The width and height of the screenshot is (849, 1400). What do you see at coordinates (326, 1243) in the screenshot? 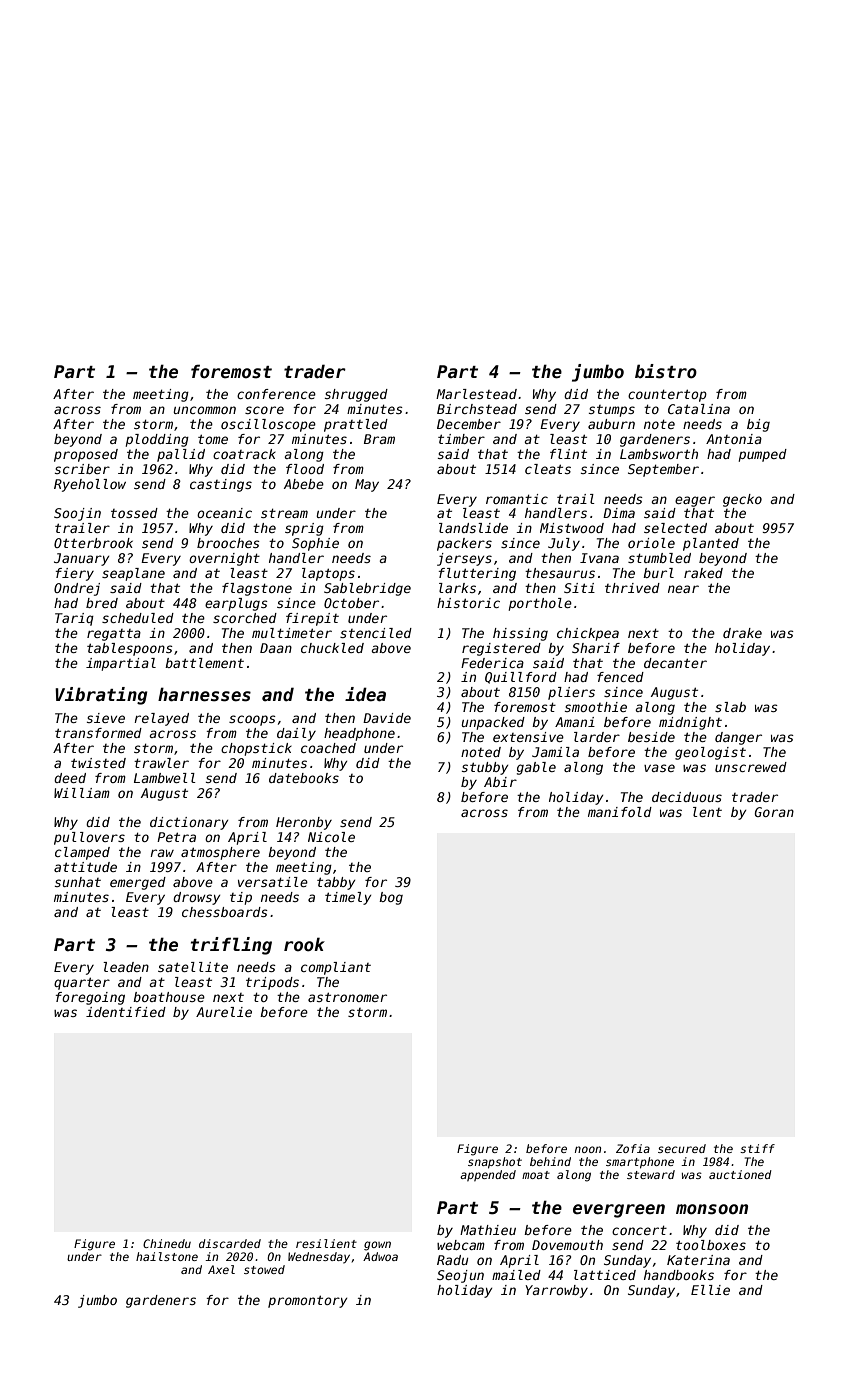
I see `resilient` at bounding box center [326, 1243].
